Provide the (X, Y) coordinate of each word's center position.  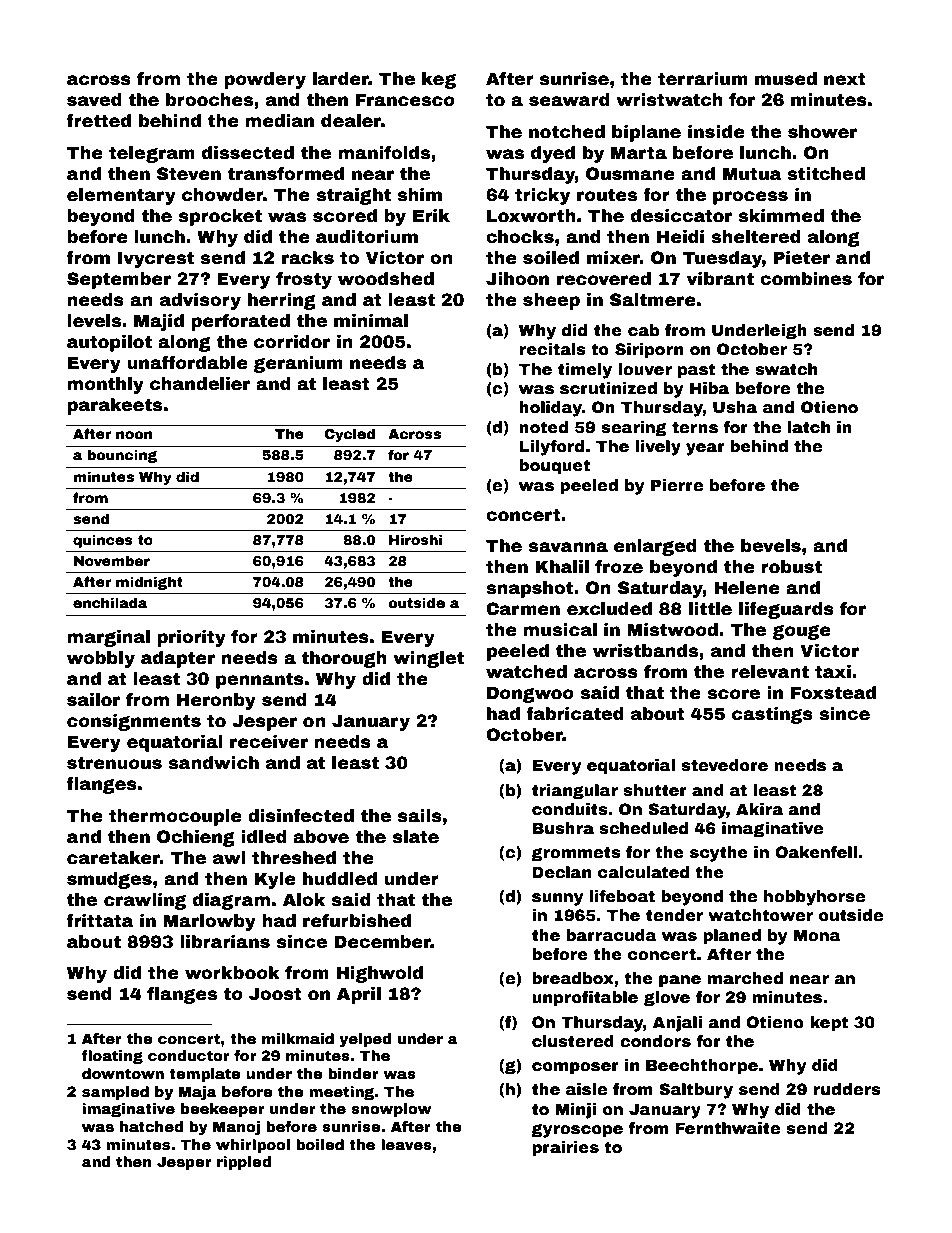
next (845, 79)
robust (791, 567)
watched (526, 672)
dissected (248, 153)
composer (575, 1068)
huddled (340, 879)
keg (439, 80)
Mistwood (672, 630)
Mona (817, 935)
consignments (134, 722)
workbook (232, 973)
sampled (115, 1093)
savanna (568, 547)
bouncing (122, 456)
